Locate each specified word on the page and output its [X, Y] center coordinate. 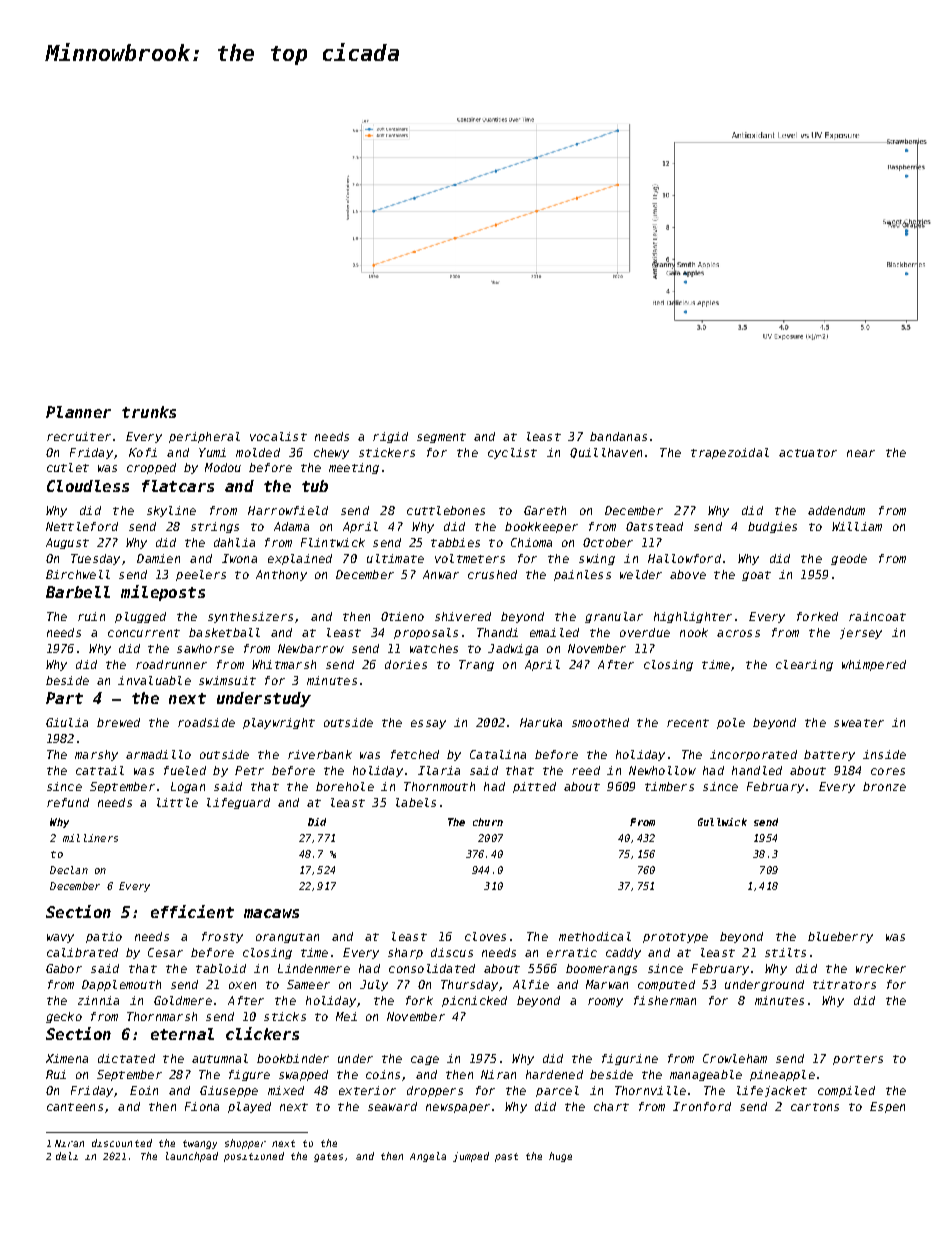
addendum [836, 510]
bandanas [618, 436]
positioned [254, 1157]
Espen [887, 1107]
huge [560, 1157]
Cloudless [88, 486]
